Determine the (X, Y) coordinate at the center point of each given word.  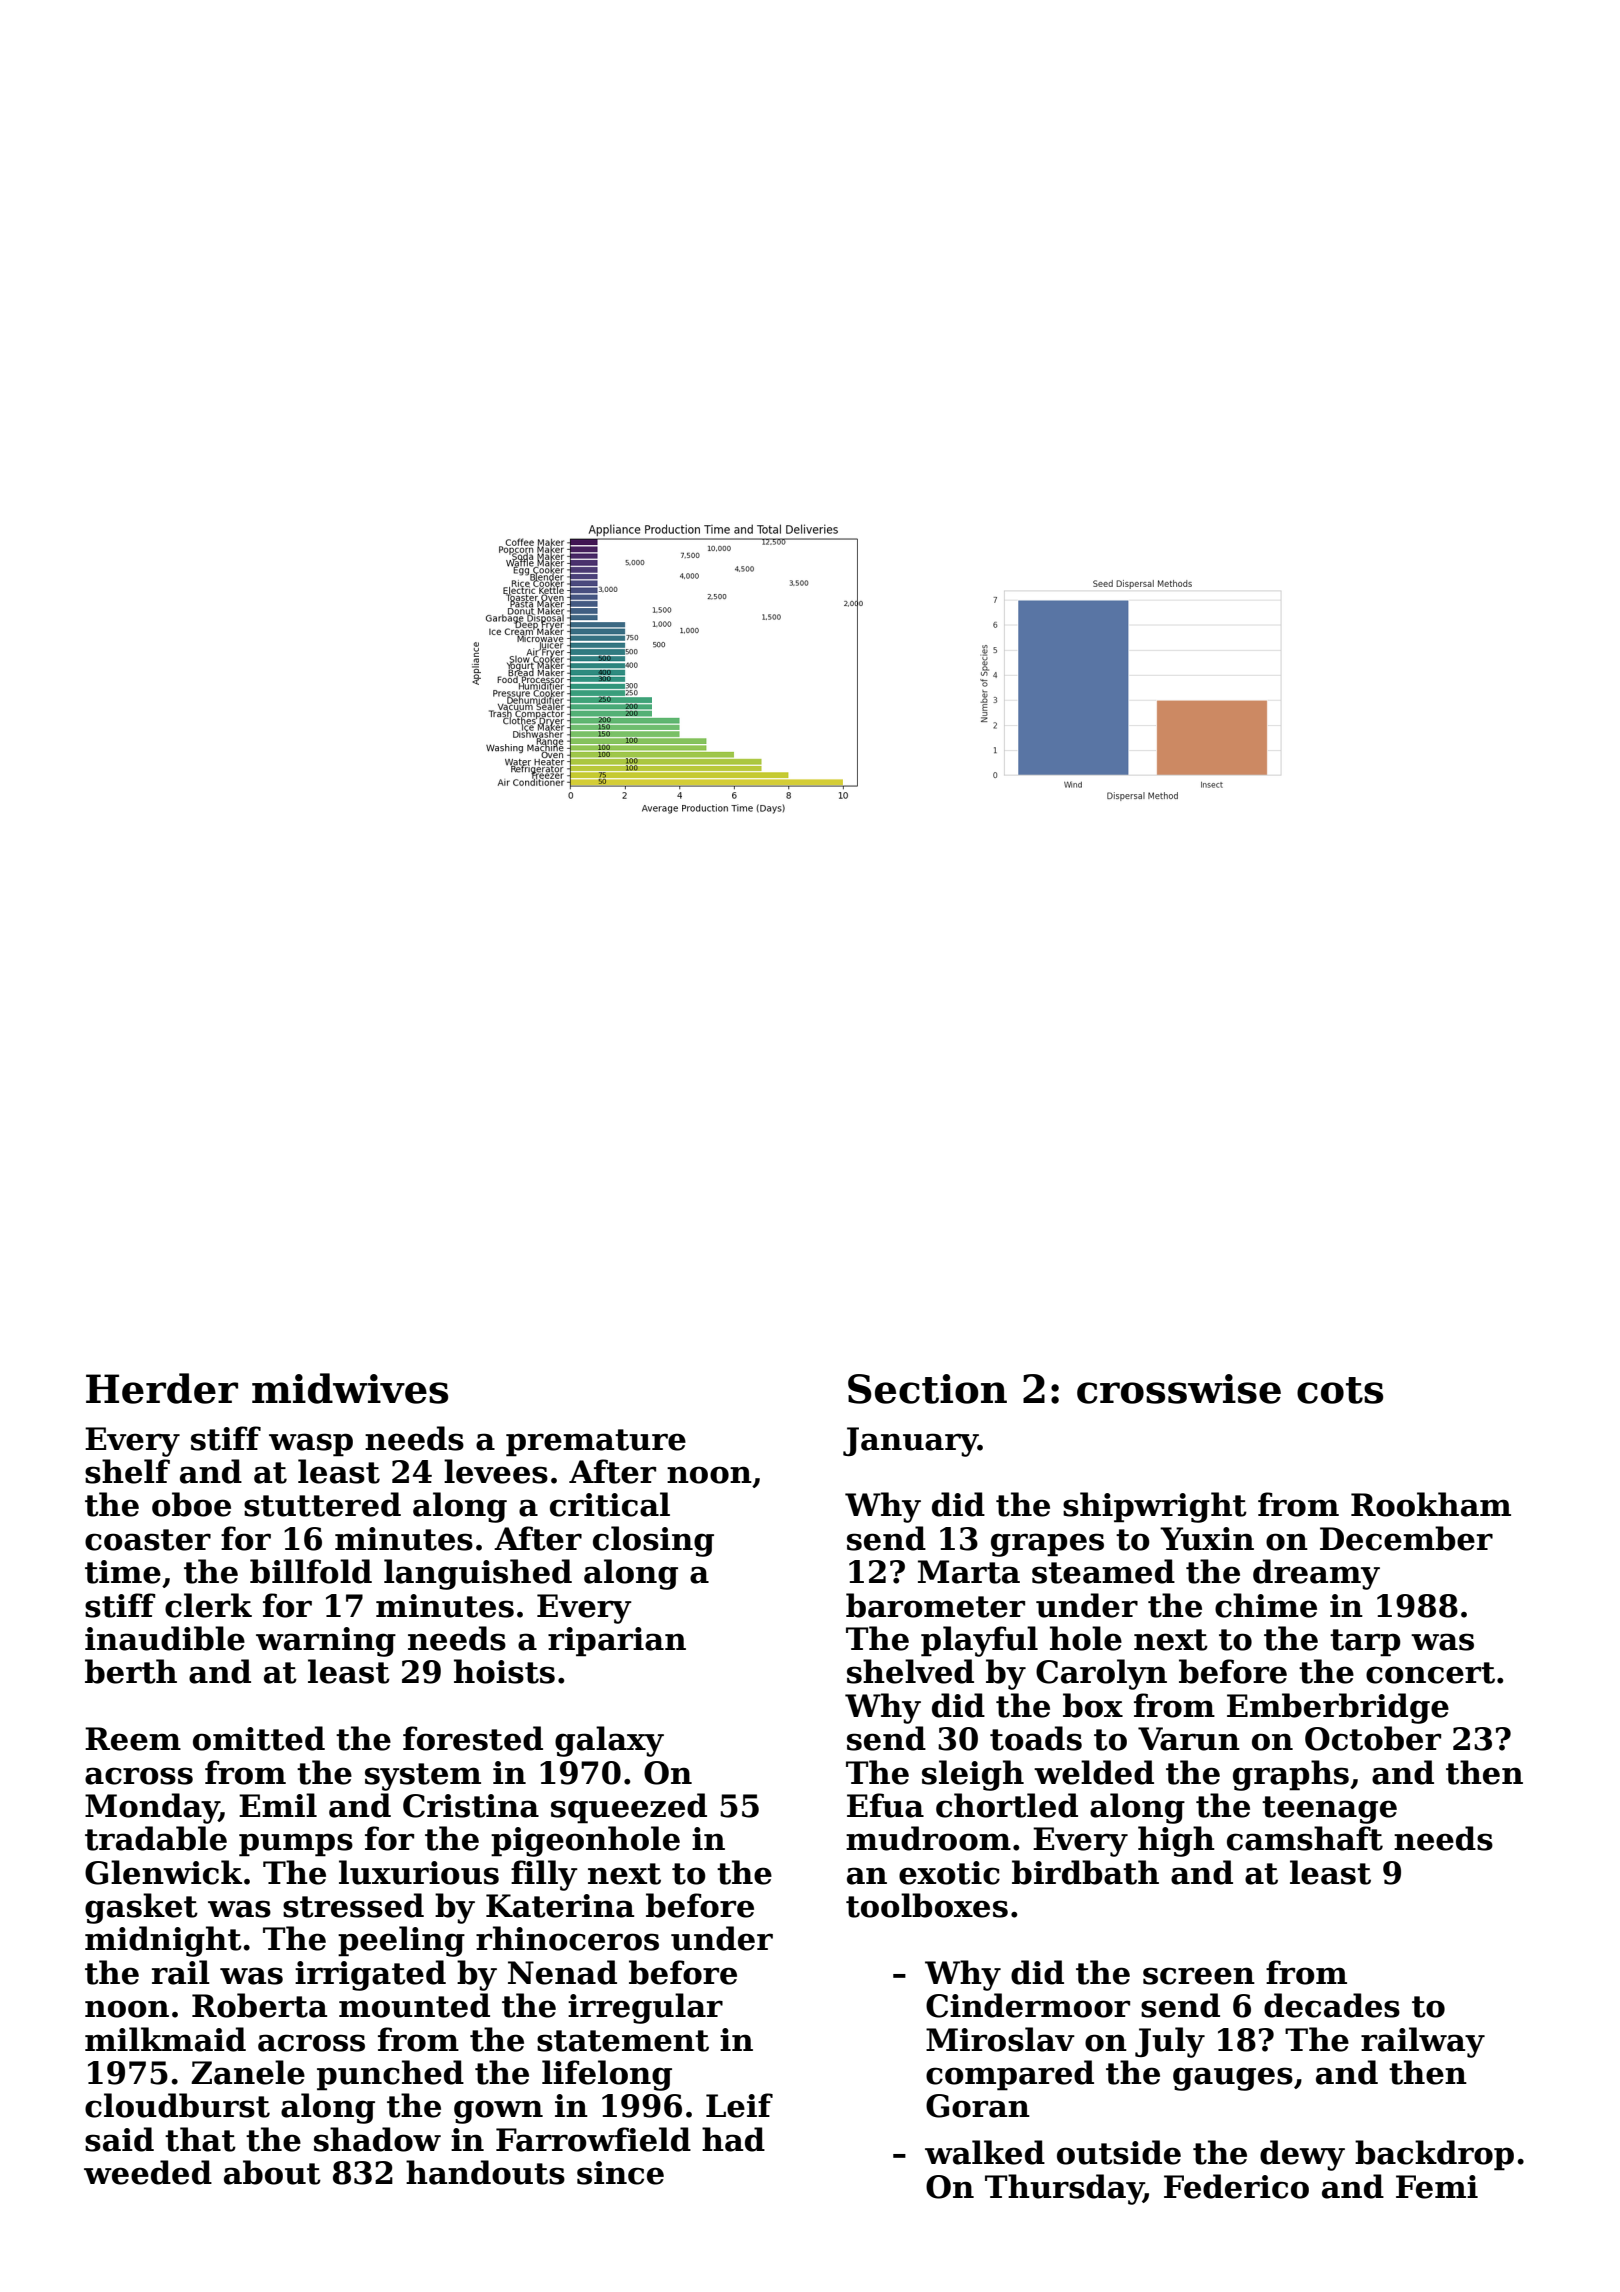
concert (1430, 1673)
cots (1340, 1390)
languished (478, 1574)
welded (1094, 1772)
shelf (127, 1471)
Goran (978, 2106)
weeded (148, 2172)
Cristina (471, 1806)
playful (979, 1641)
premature (596, 1443)
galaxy (609, 1741)
